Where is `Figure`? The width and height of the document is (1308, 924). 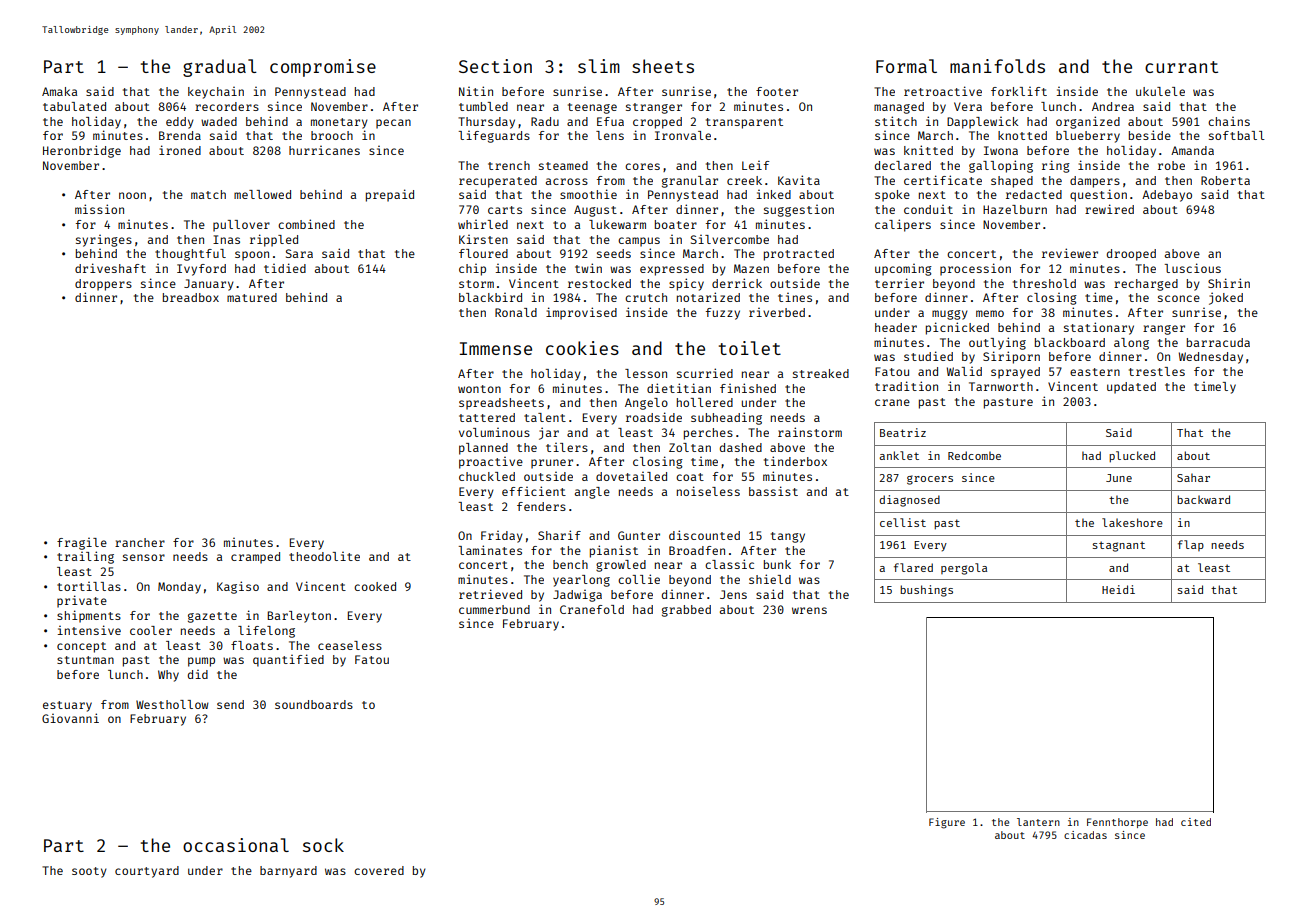 Figure is located at coordinates (947, 823).
